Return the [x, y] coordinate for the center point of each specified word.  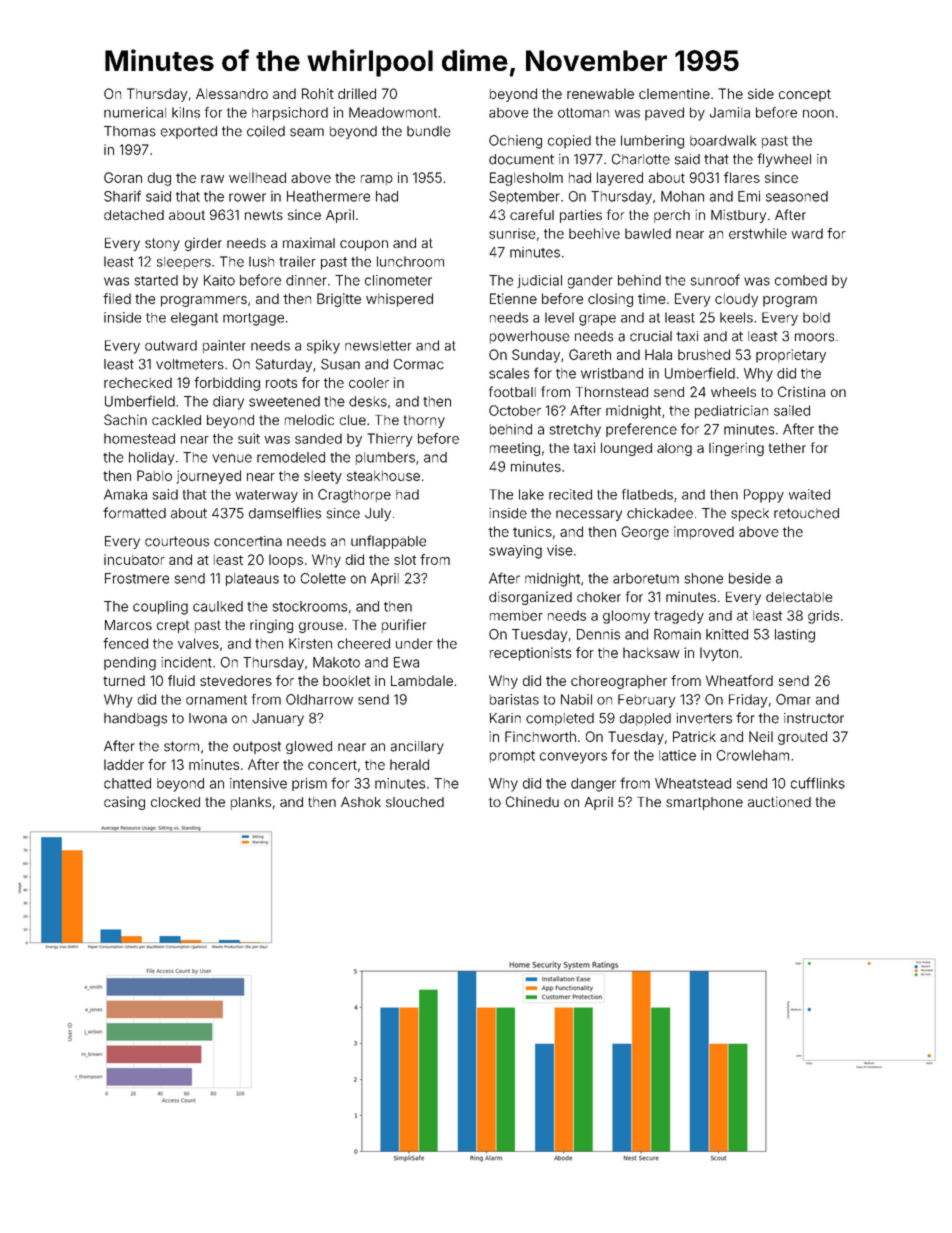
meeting [515, 449]
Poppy [764, 496]
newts [264, 215]
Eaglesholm [526, 179]
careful [532, 214]
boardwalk [723, 140]
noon [818, 113]
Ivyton [719, 654]
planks [251, 803]
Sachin [125, 419]
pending [130, 664]
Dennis [598, 634]
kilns [186, 112]
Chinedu [532, 801]
